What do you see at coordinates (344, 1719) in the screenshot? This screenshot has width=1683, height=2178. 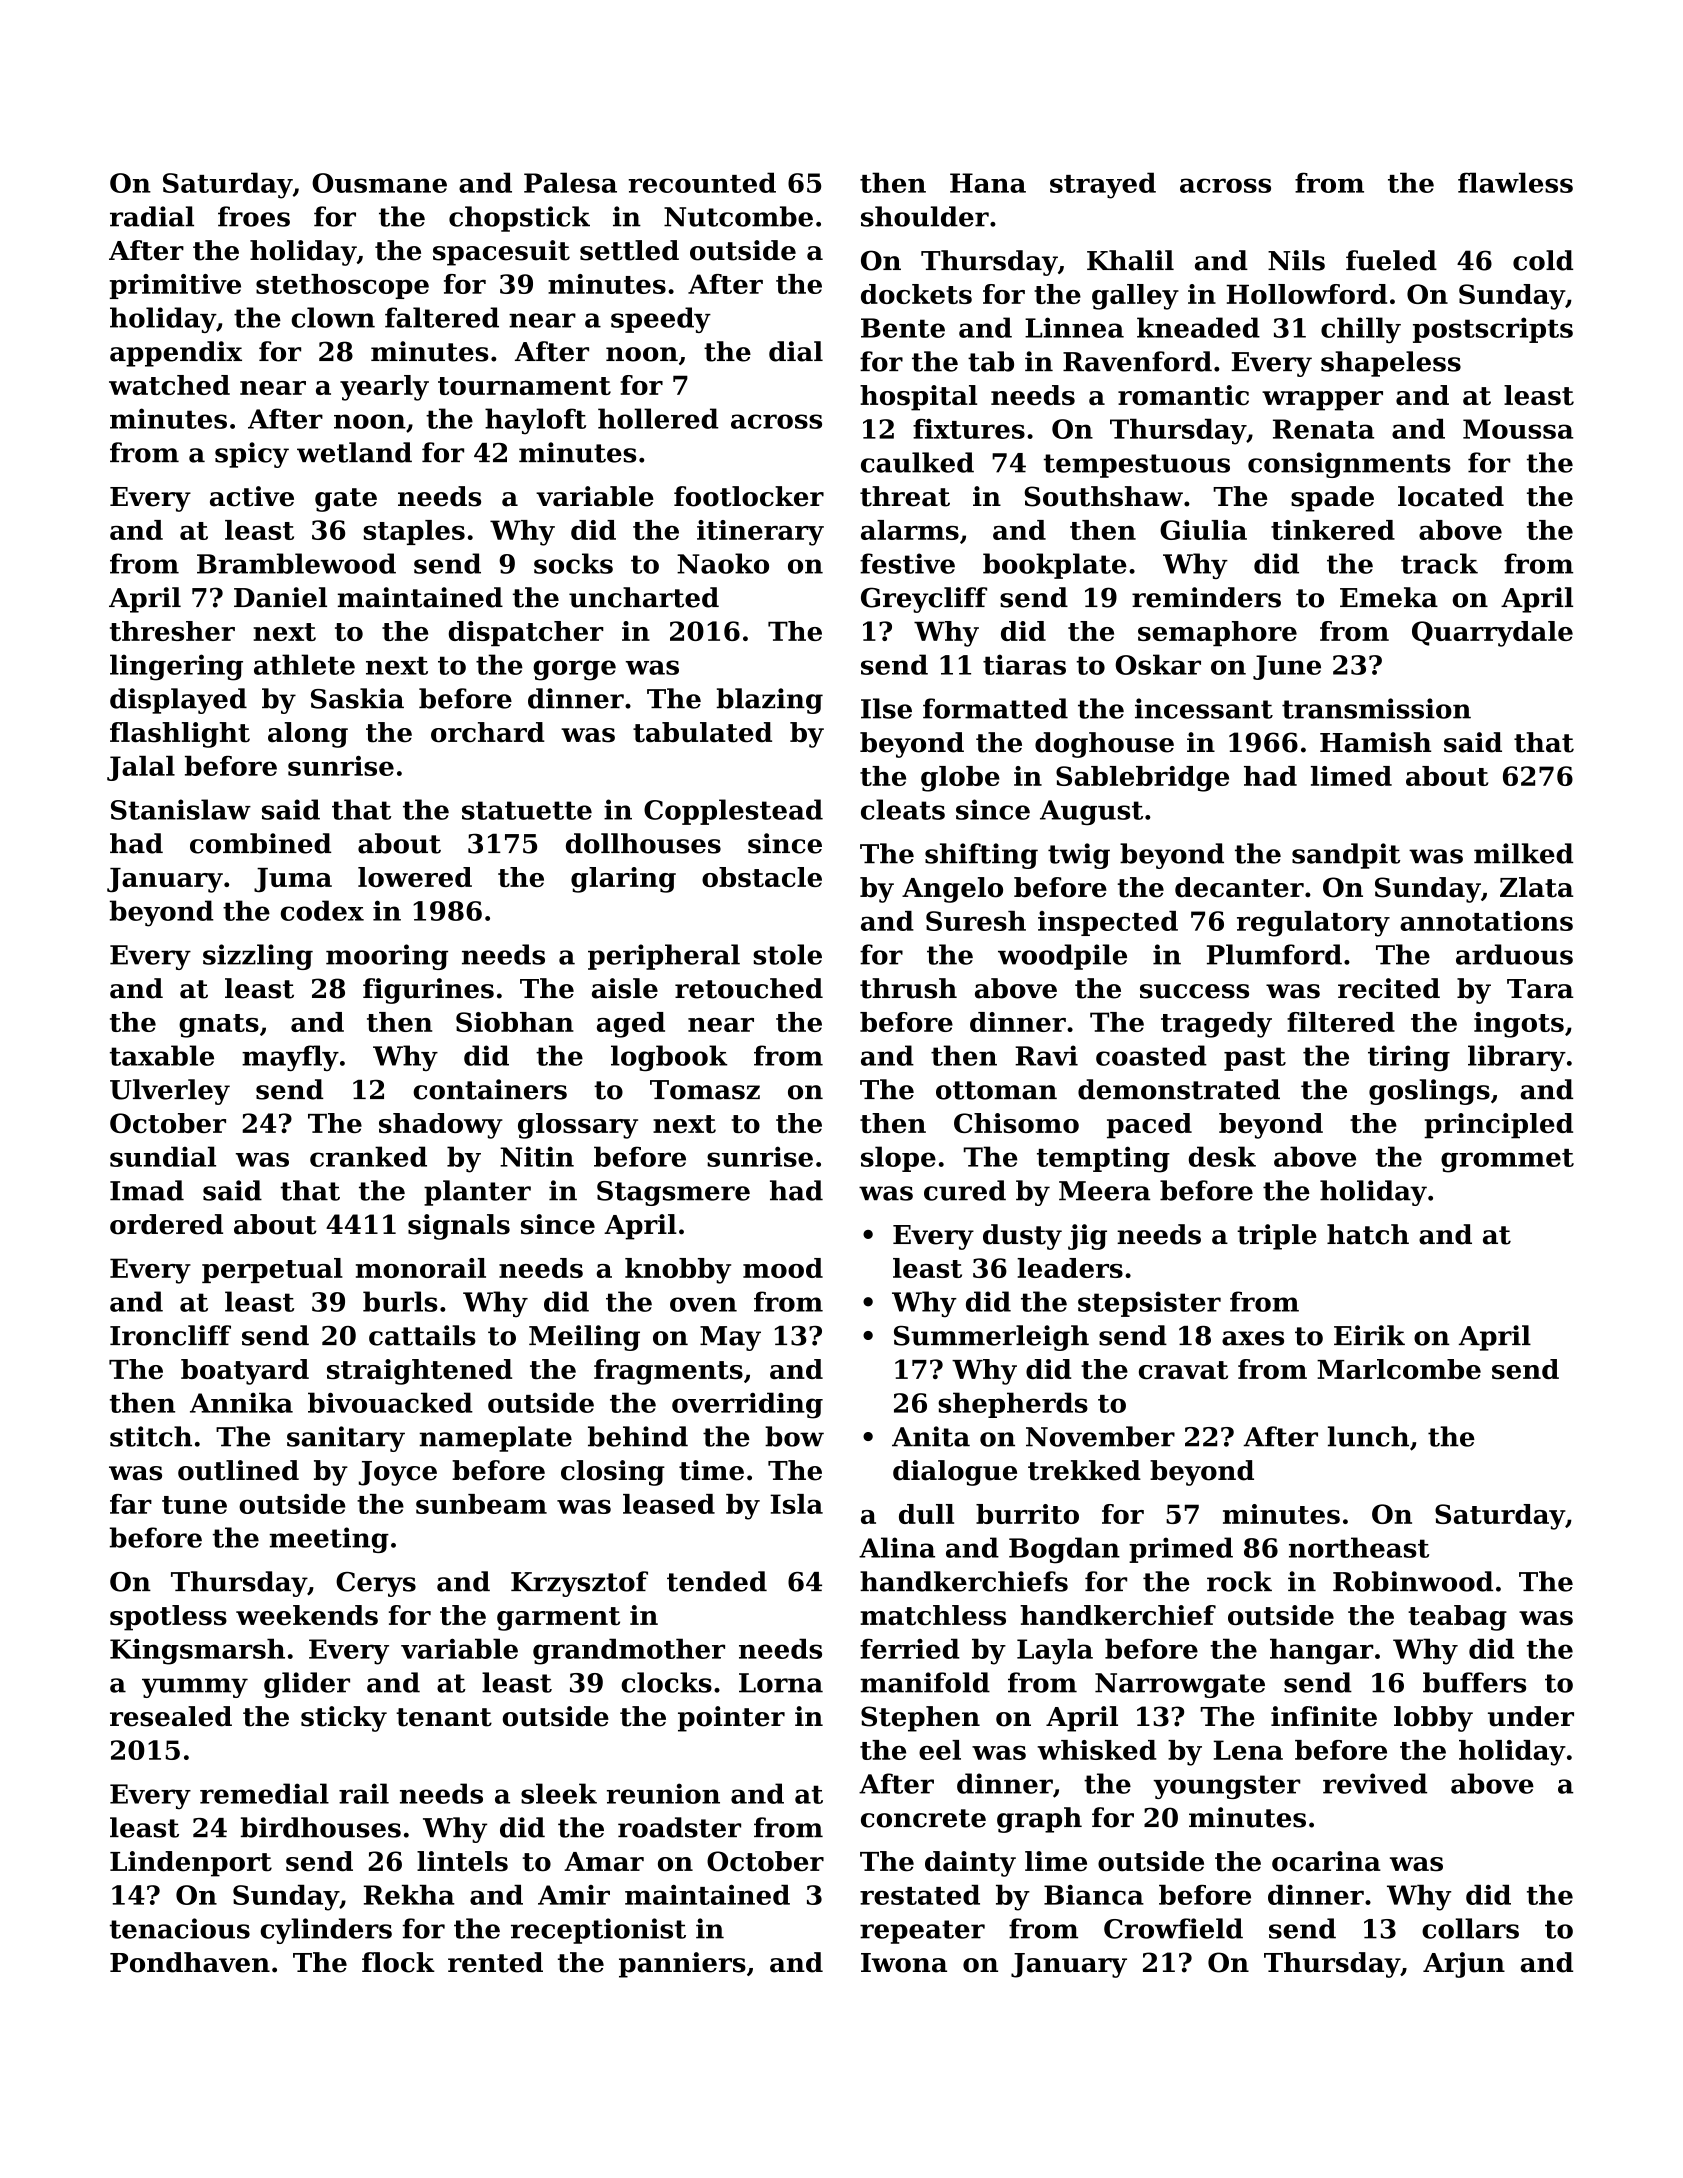 I see `sticky` at bounding box center [344, 1719].
